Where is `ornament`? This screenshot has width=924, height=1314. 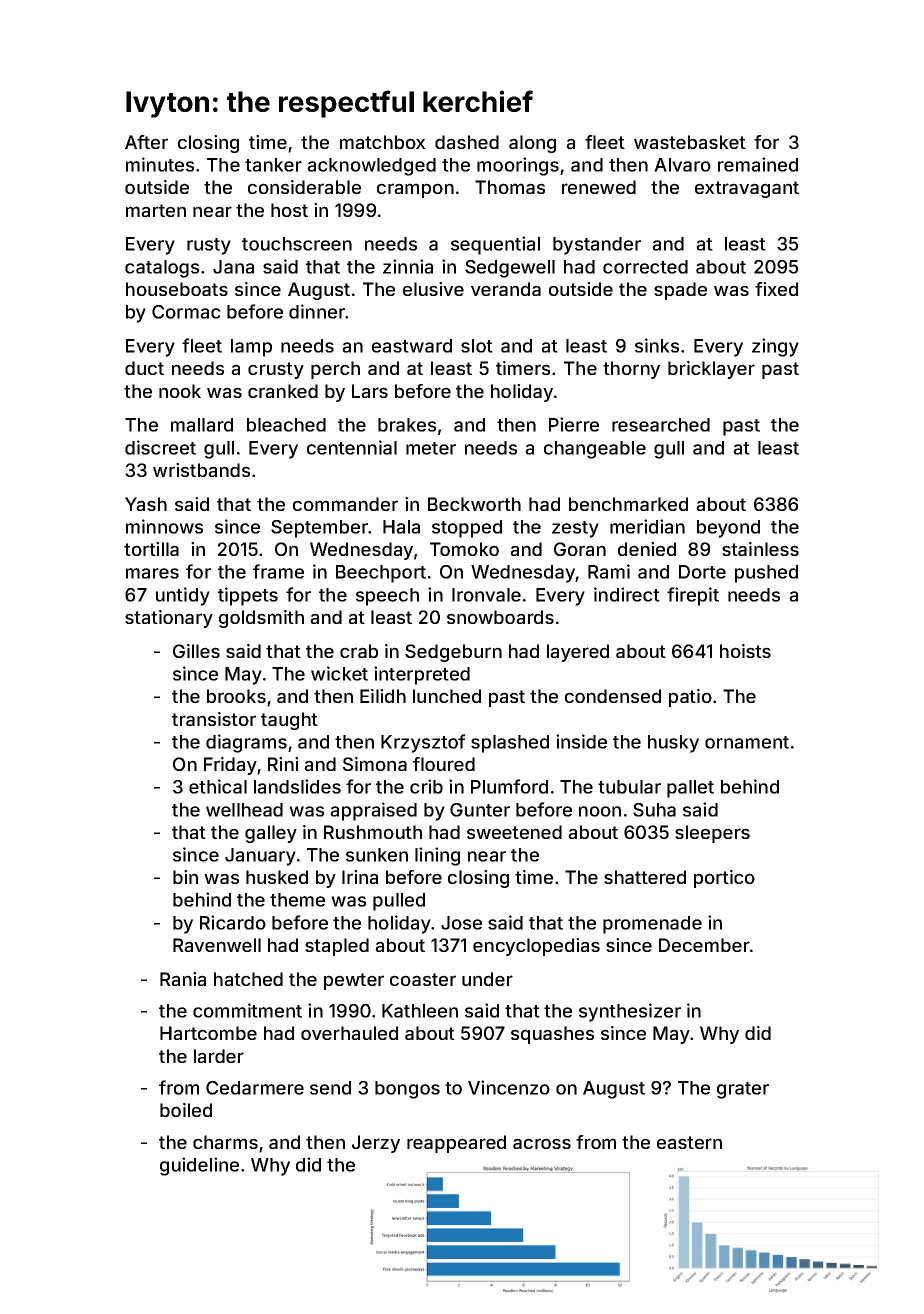
ornament is located at coordinates (747, 742).
